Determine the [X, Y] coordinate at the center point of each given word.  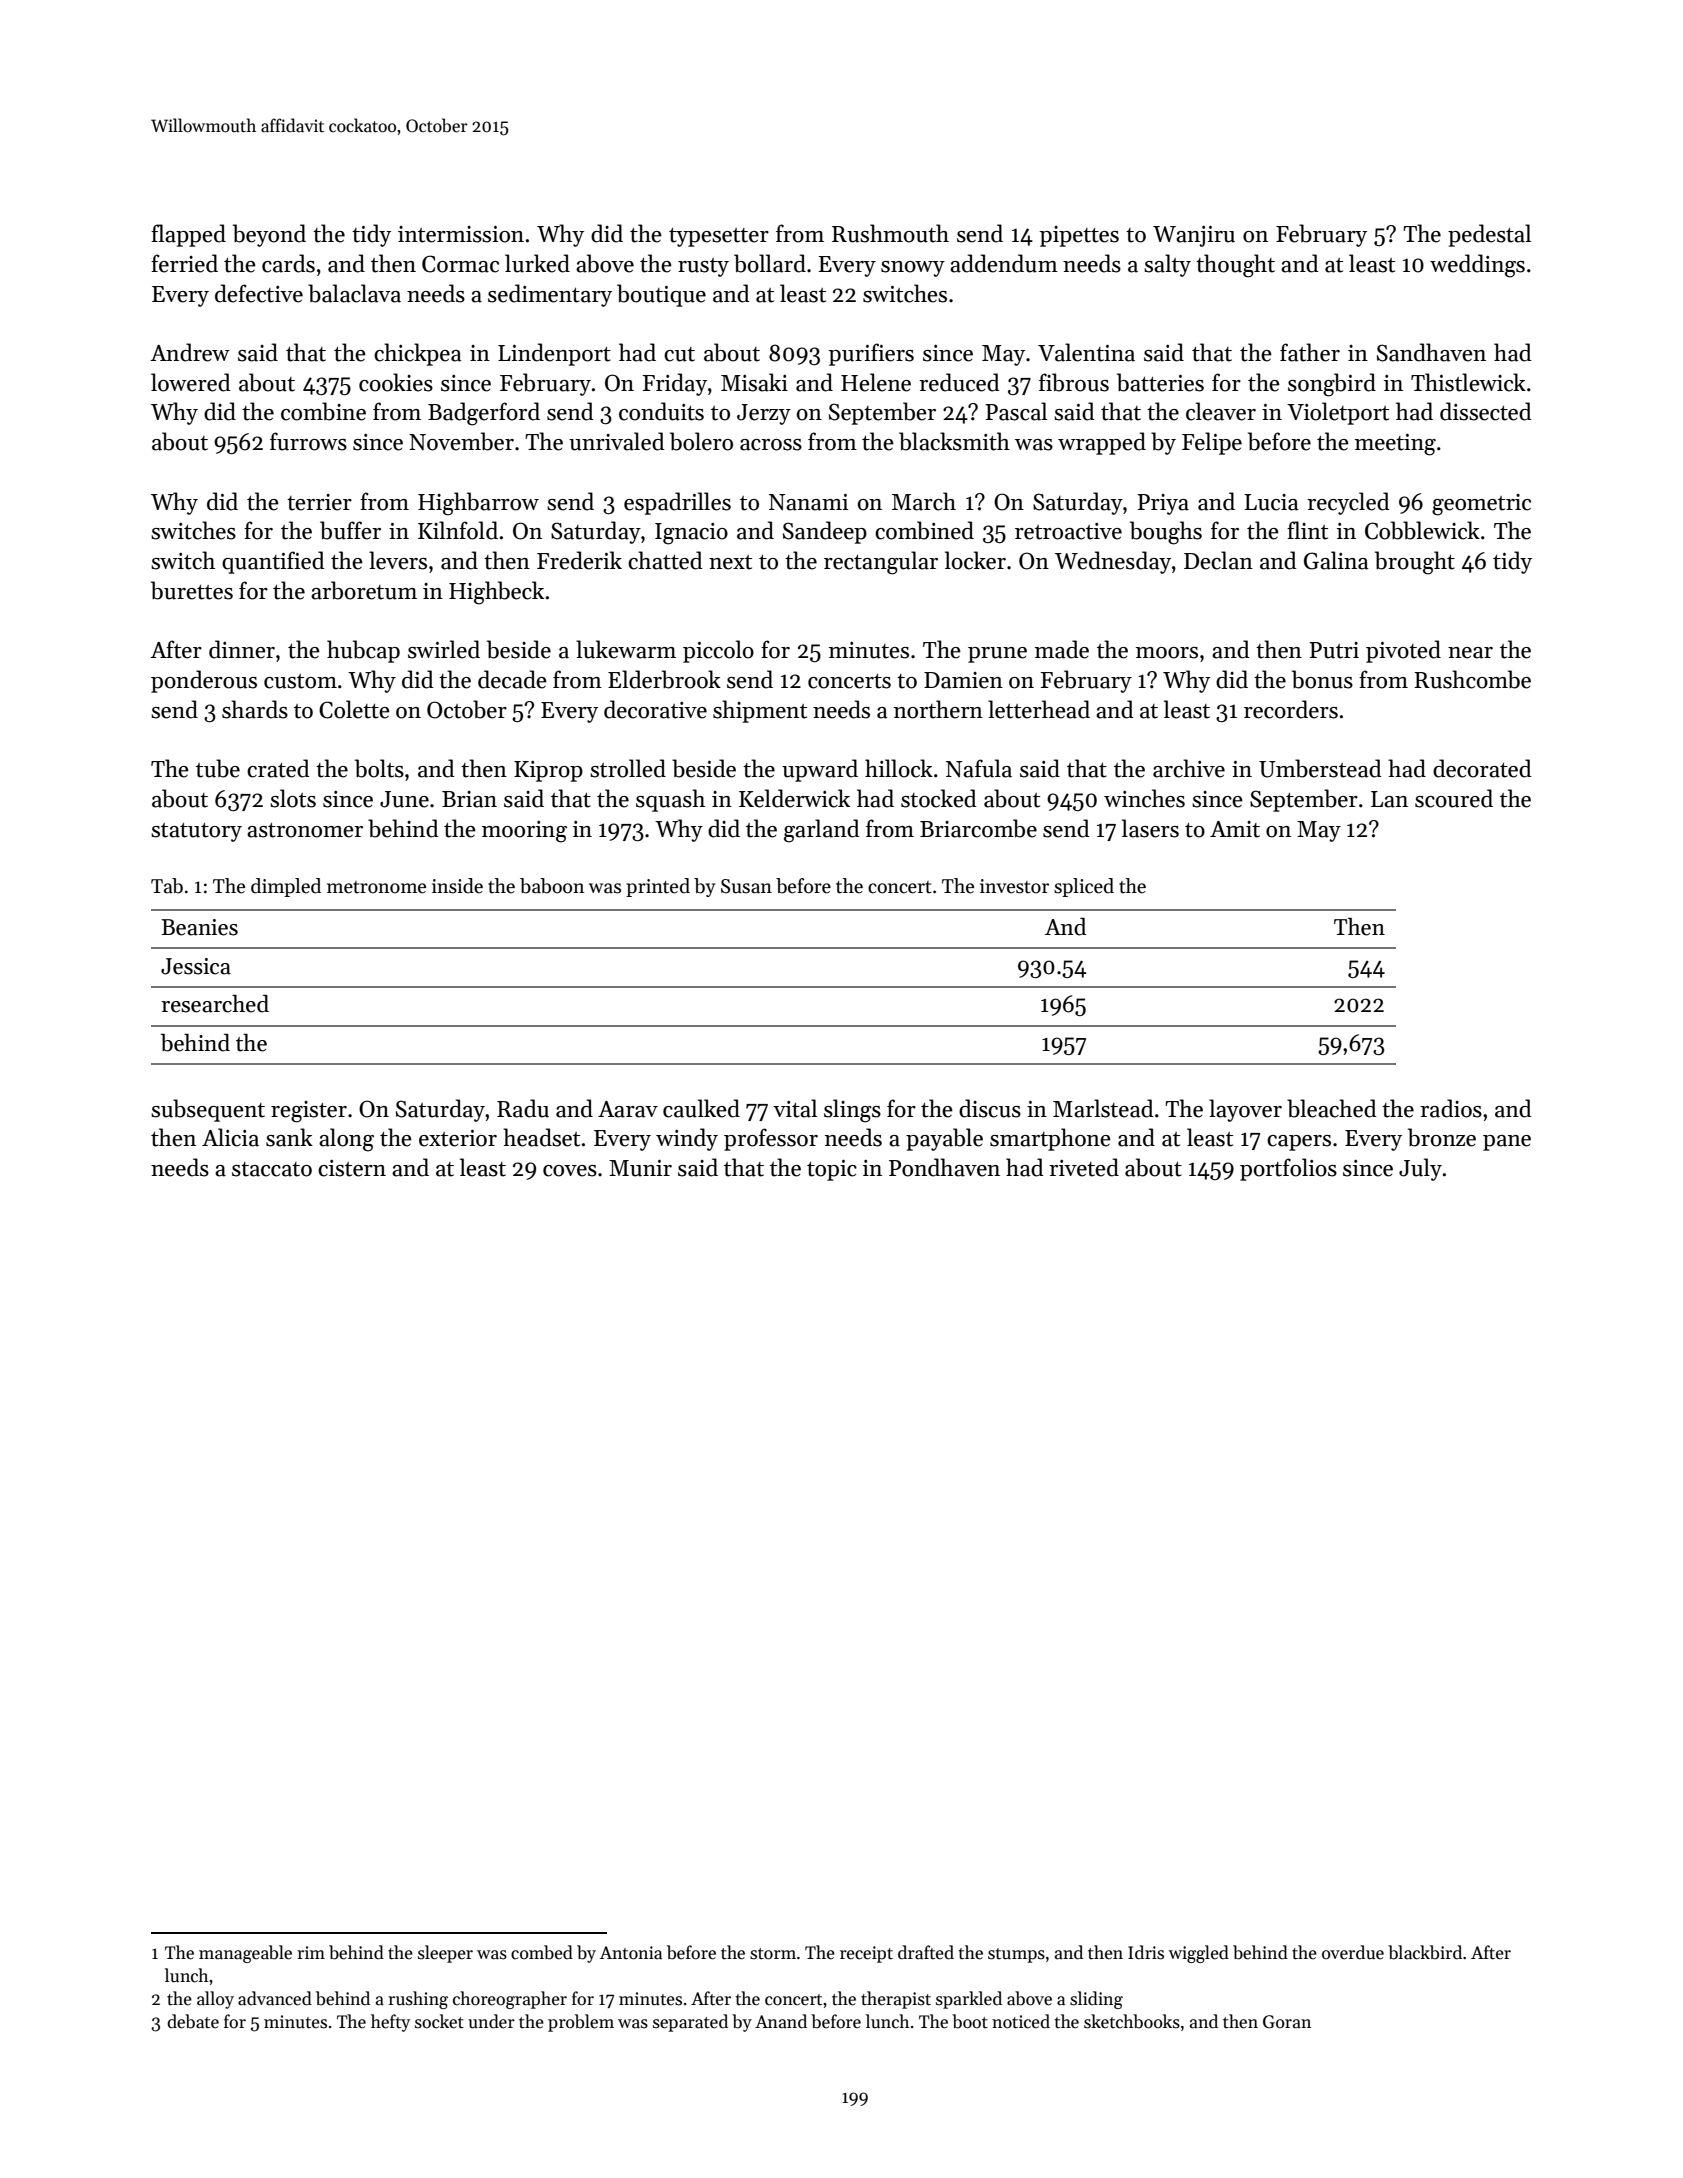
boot [970, 2021]
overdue [1353, 1952]
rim [311, 1952]
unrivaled [617, 441]
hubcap [363, 651]
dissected [1486, 411]
